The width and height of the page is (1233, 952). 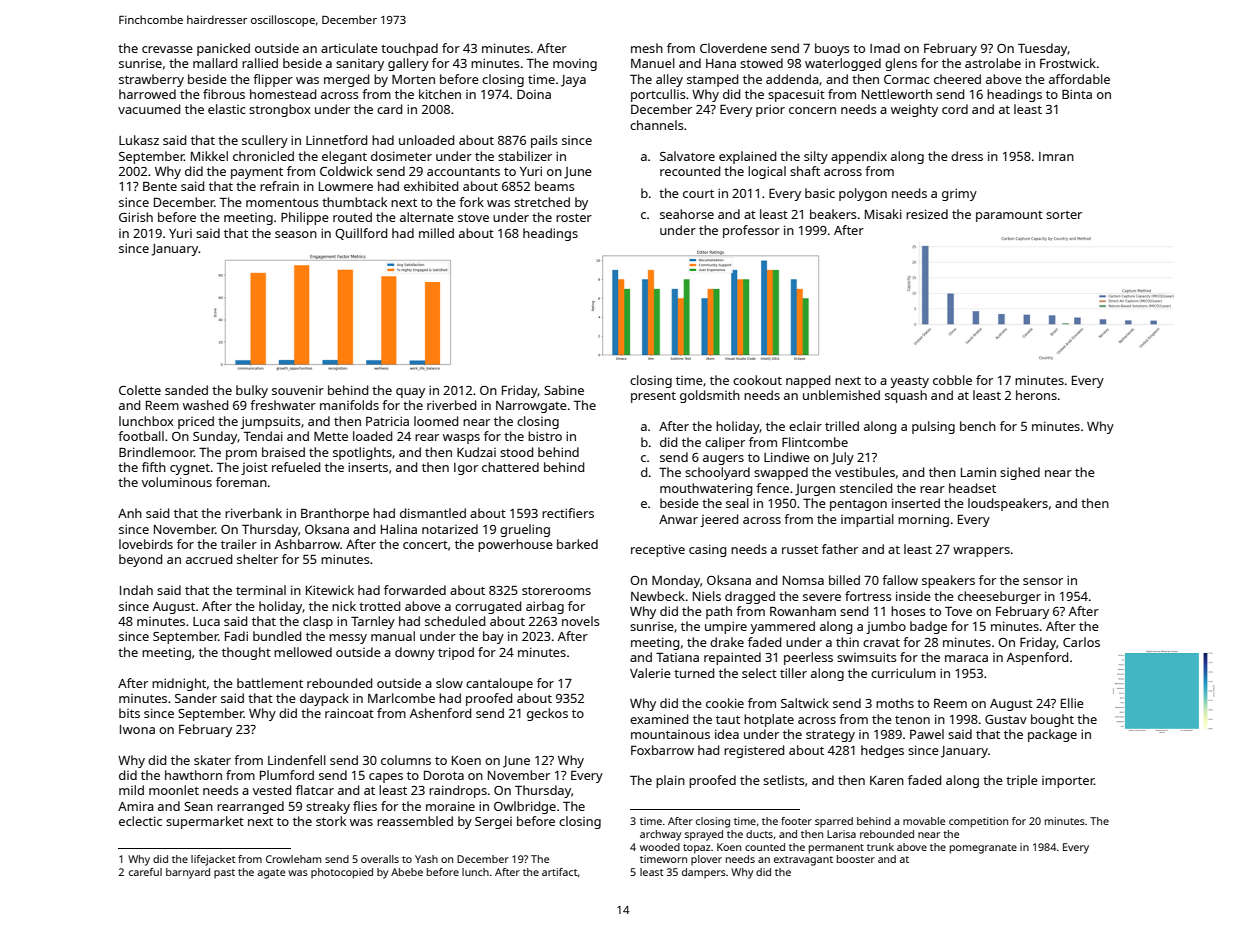 I want to click on Niels, so click(x=707, y=596).
